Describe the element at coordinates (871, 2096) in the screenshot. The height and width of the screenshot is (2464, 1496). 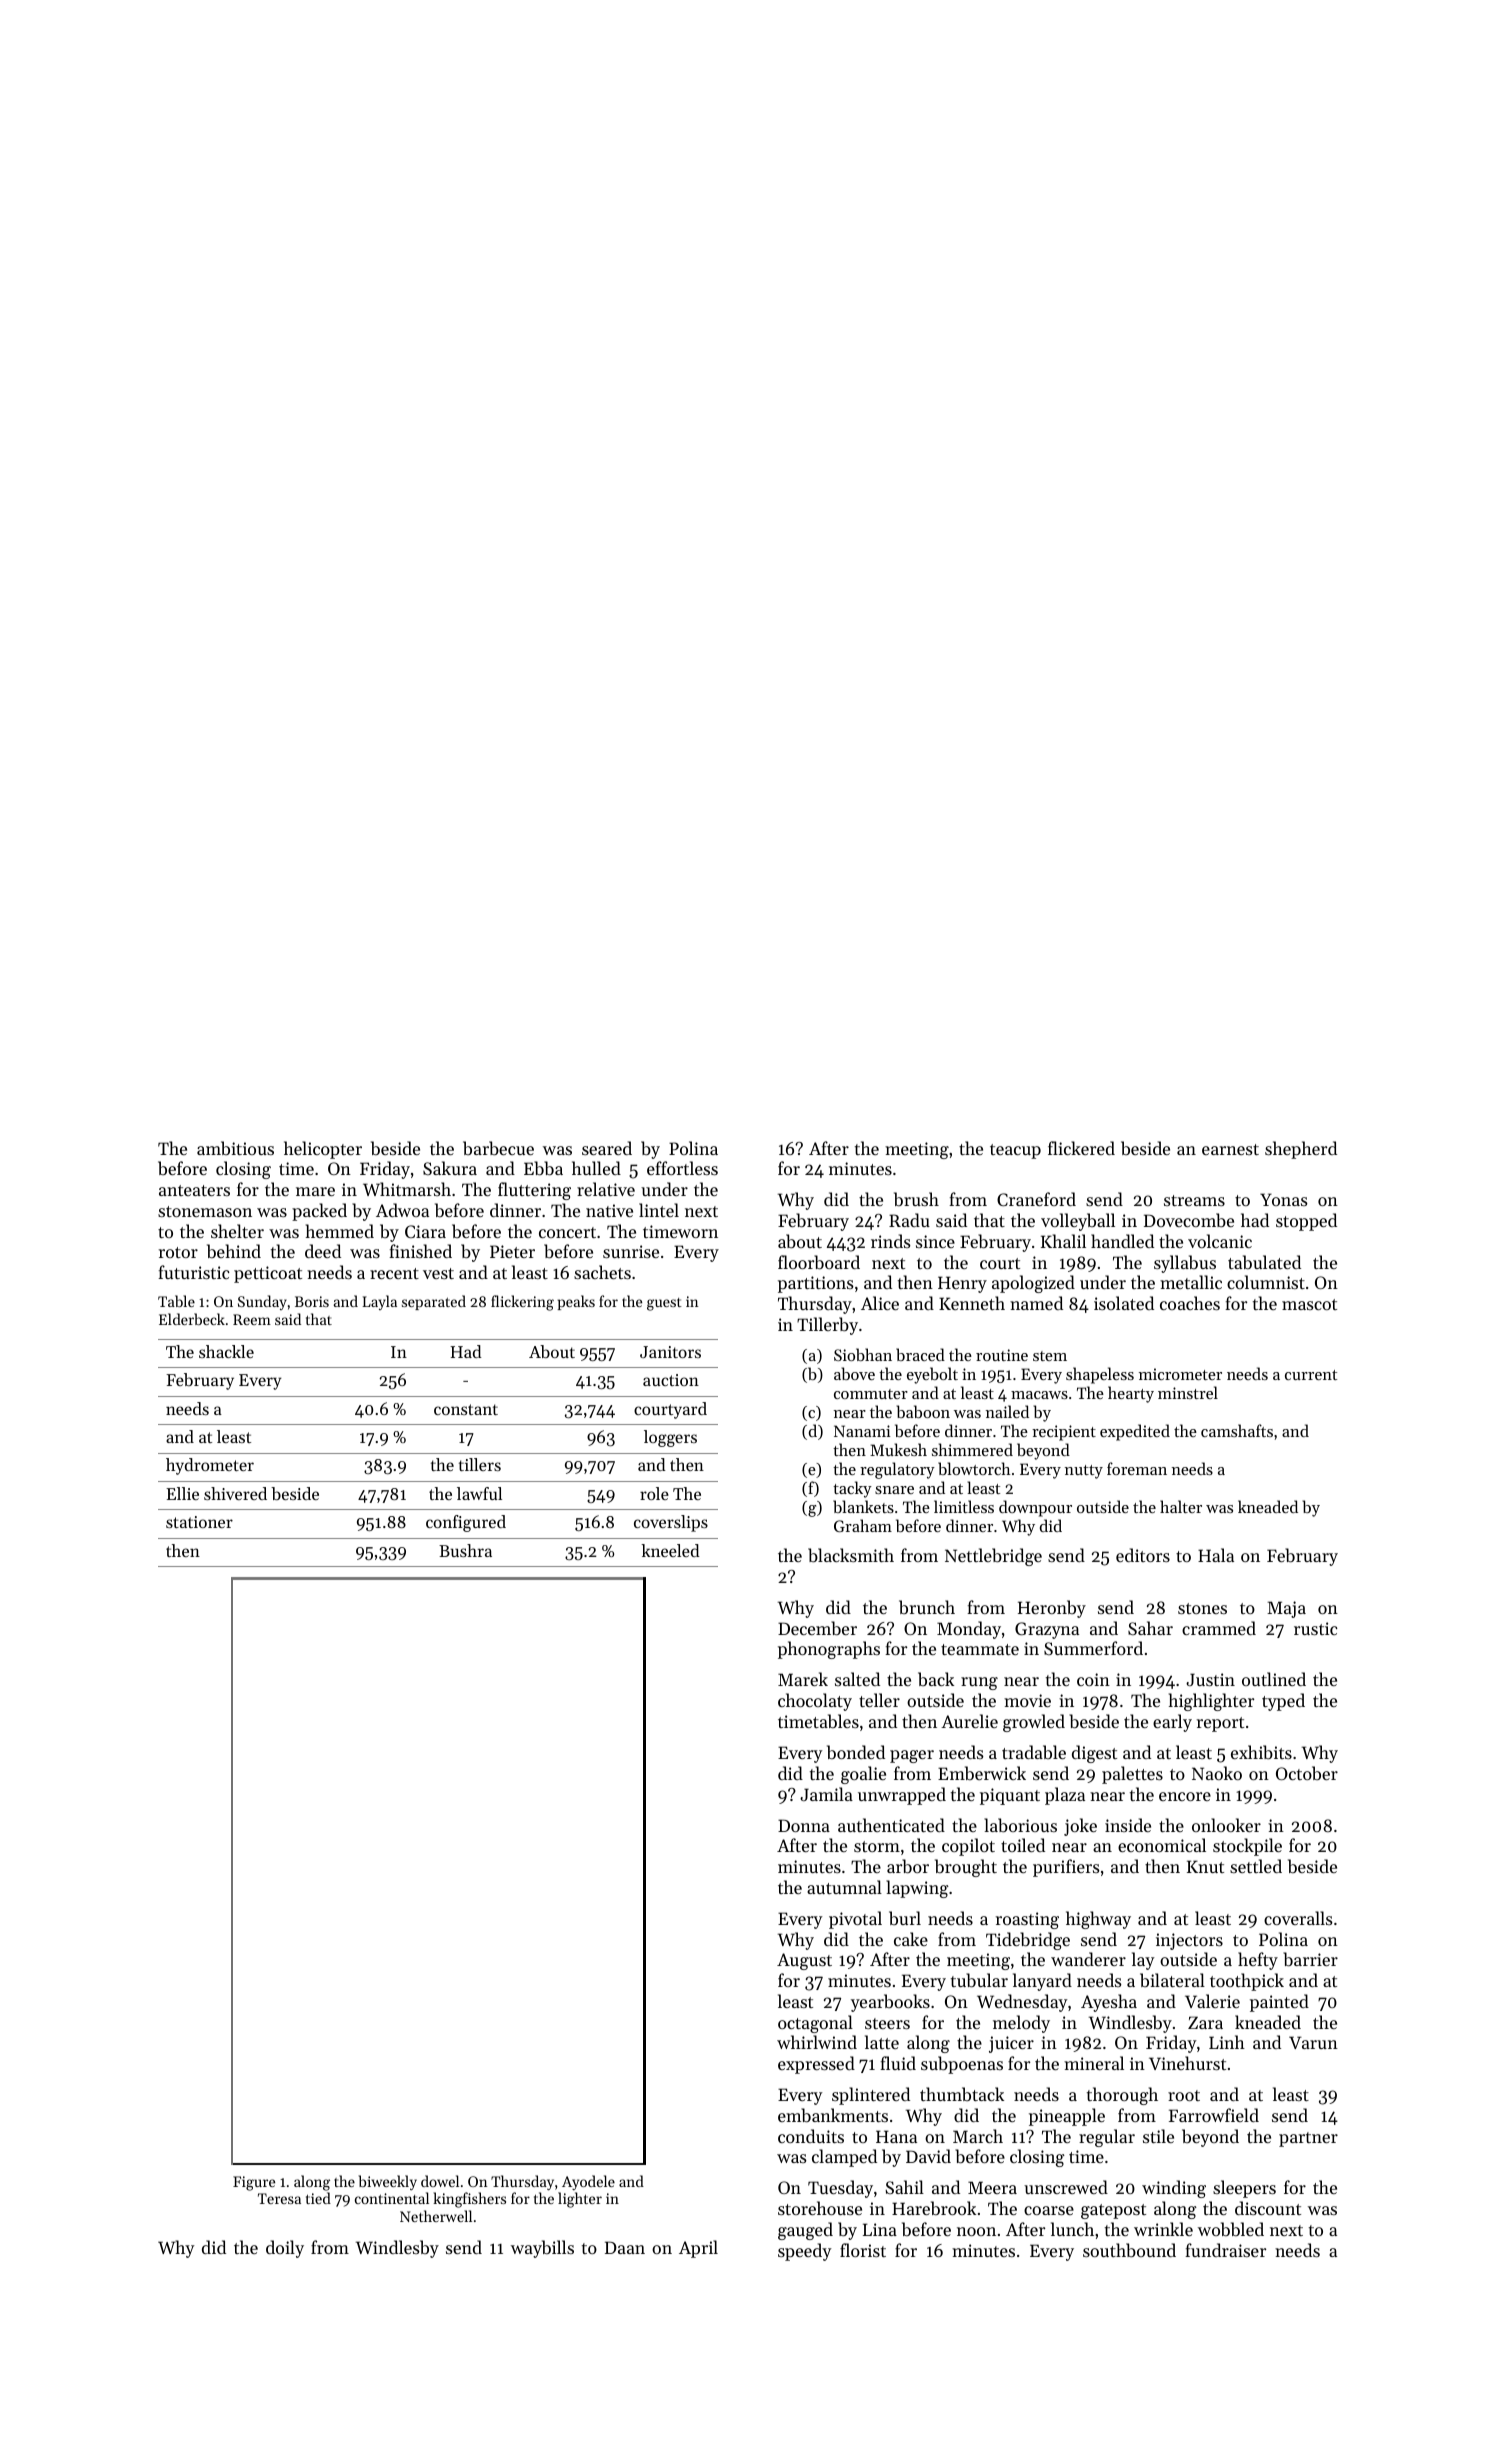
I see `splintered` at that location.
